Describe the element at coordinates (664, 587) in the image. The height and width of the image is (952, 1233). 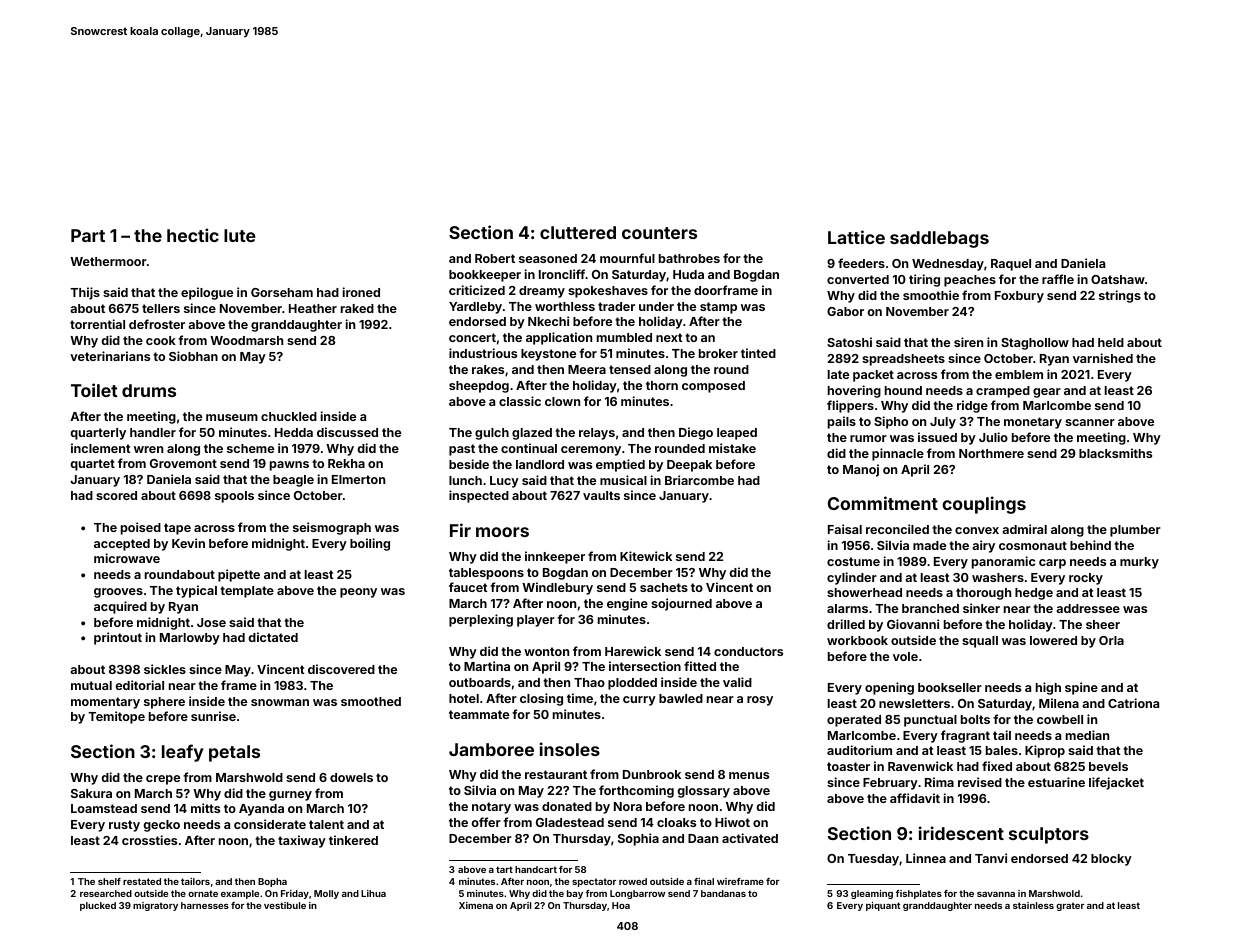
I see `sachets` at that location.
